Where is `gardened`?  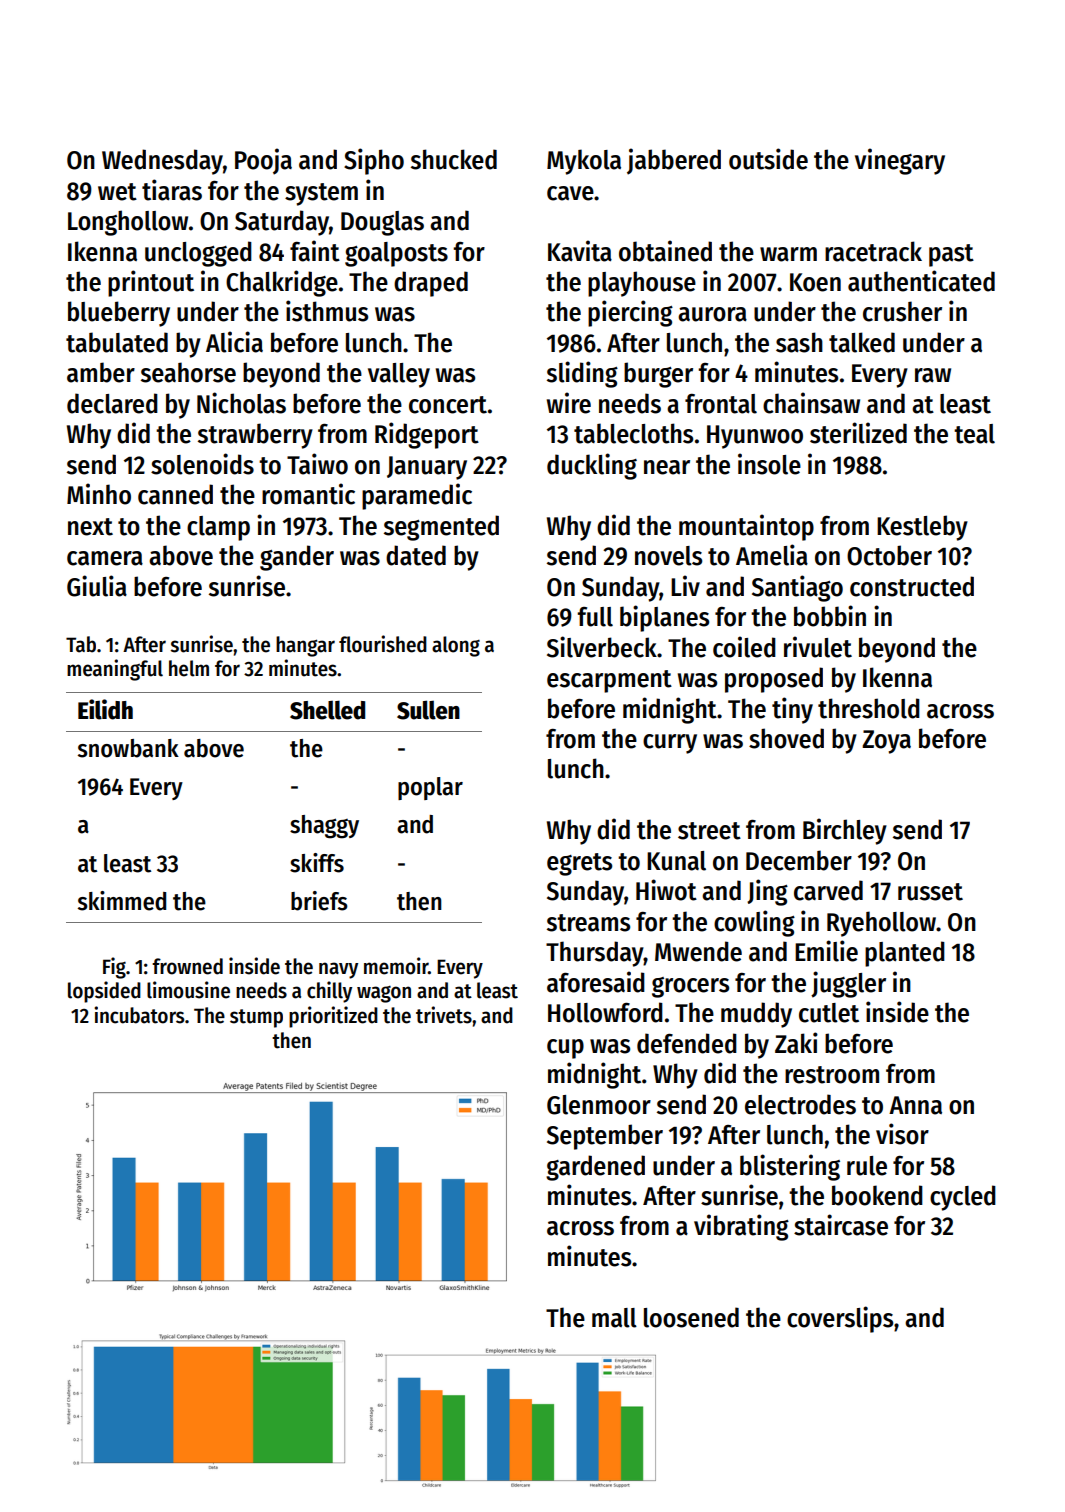
gardened is located at coordinates (595, 1168).
